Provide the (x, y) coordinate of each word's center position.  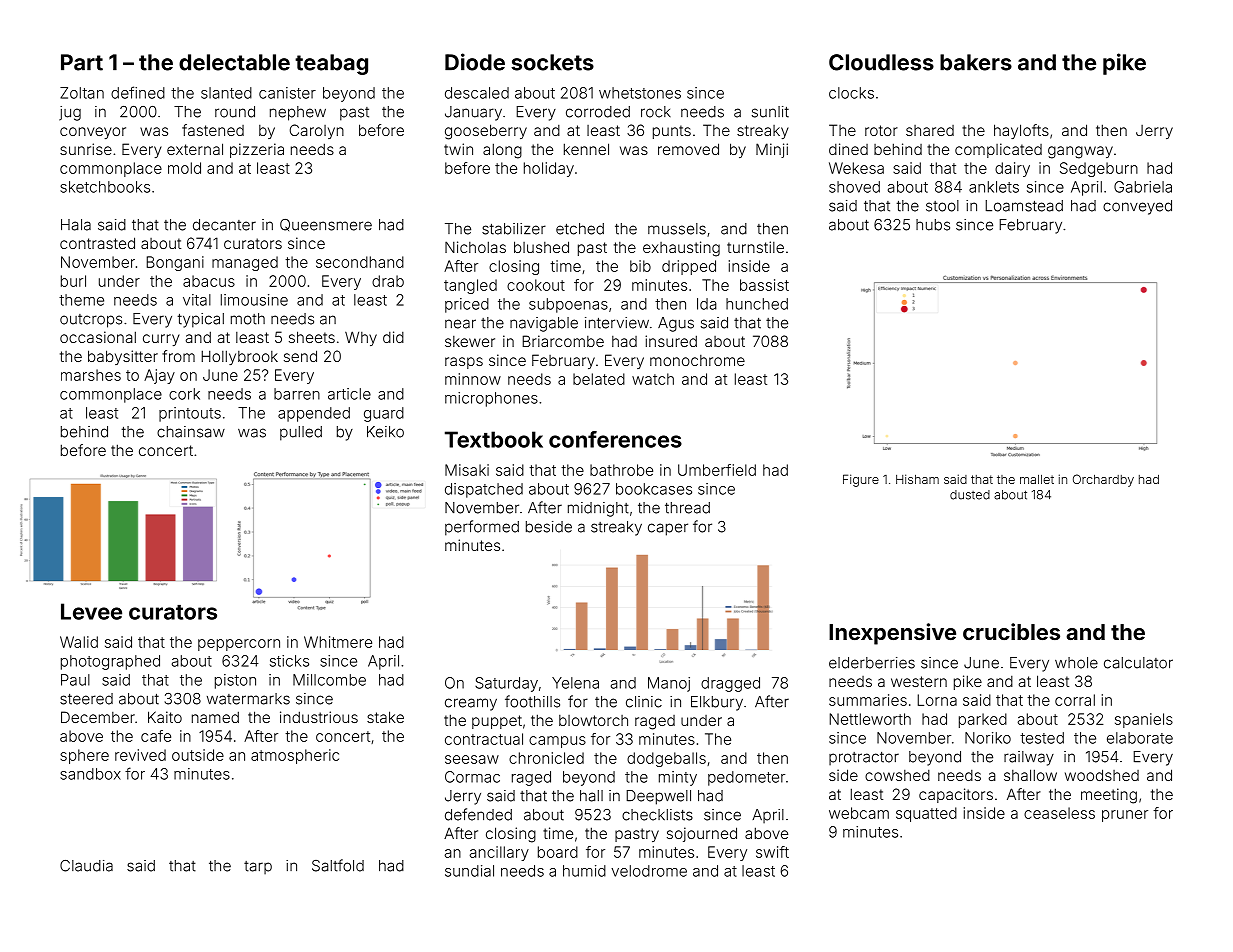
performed (482, 528)
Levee (91, 611)
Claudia (86, 866)
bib (640, 266)
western (919, 681)
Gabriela (1143, 187)
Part (82, 62)
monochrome (697, 360)
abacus (209, 281)
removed (688, 149)
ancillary (499, 853)
